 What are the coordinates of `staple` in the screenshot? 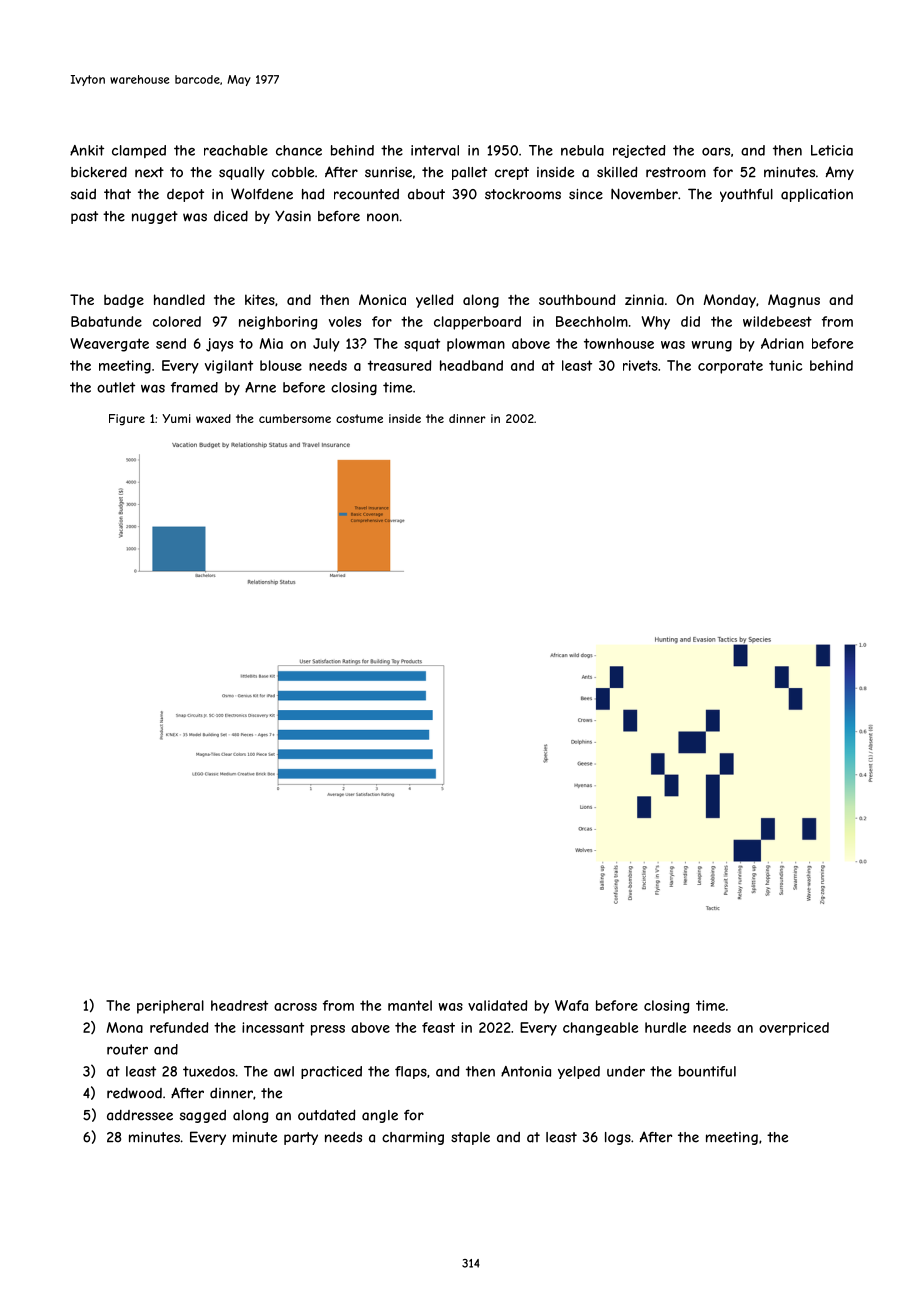 It's located at (470, 1138).
